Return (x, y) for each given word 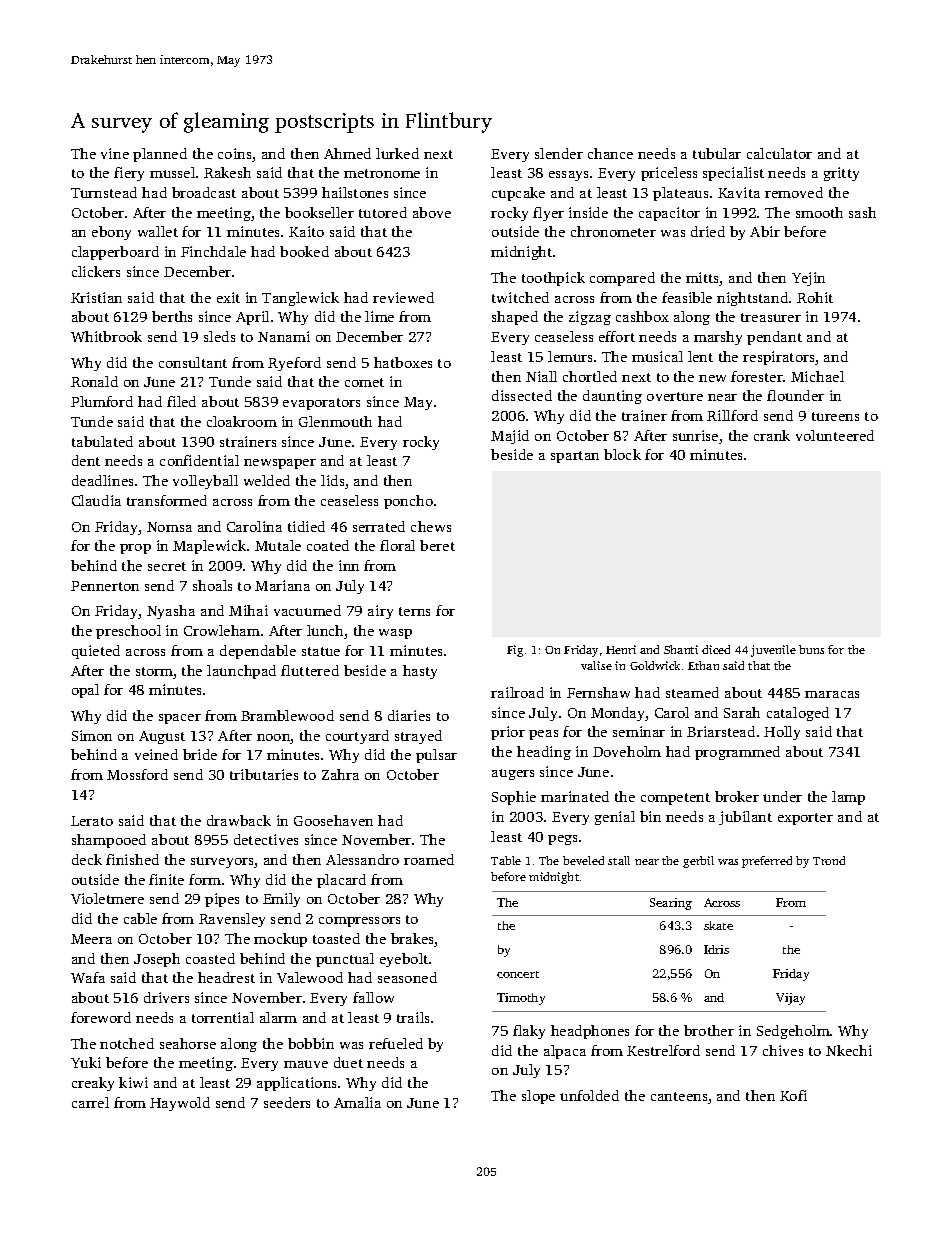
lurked (397, 153)
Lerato (92, 821)
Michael (817, 376)
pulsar (436, 756)
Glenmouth (335, 421)
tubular (717, 153)
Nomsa (169, 527)
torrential (223, 1017)
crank (772, 435)
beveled (583, 860)
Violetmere (107, 898)
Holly (782, 733)
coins (234, 153)
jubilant (745, 818)
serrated (379, 526)
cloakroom (242, 421)
